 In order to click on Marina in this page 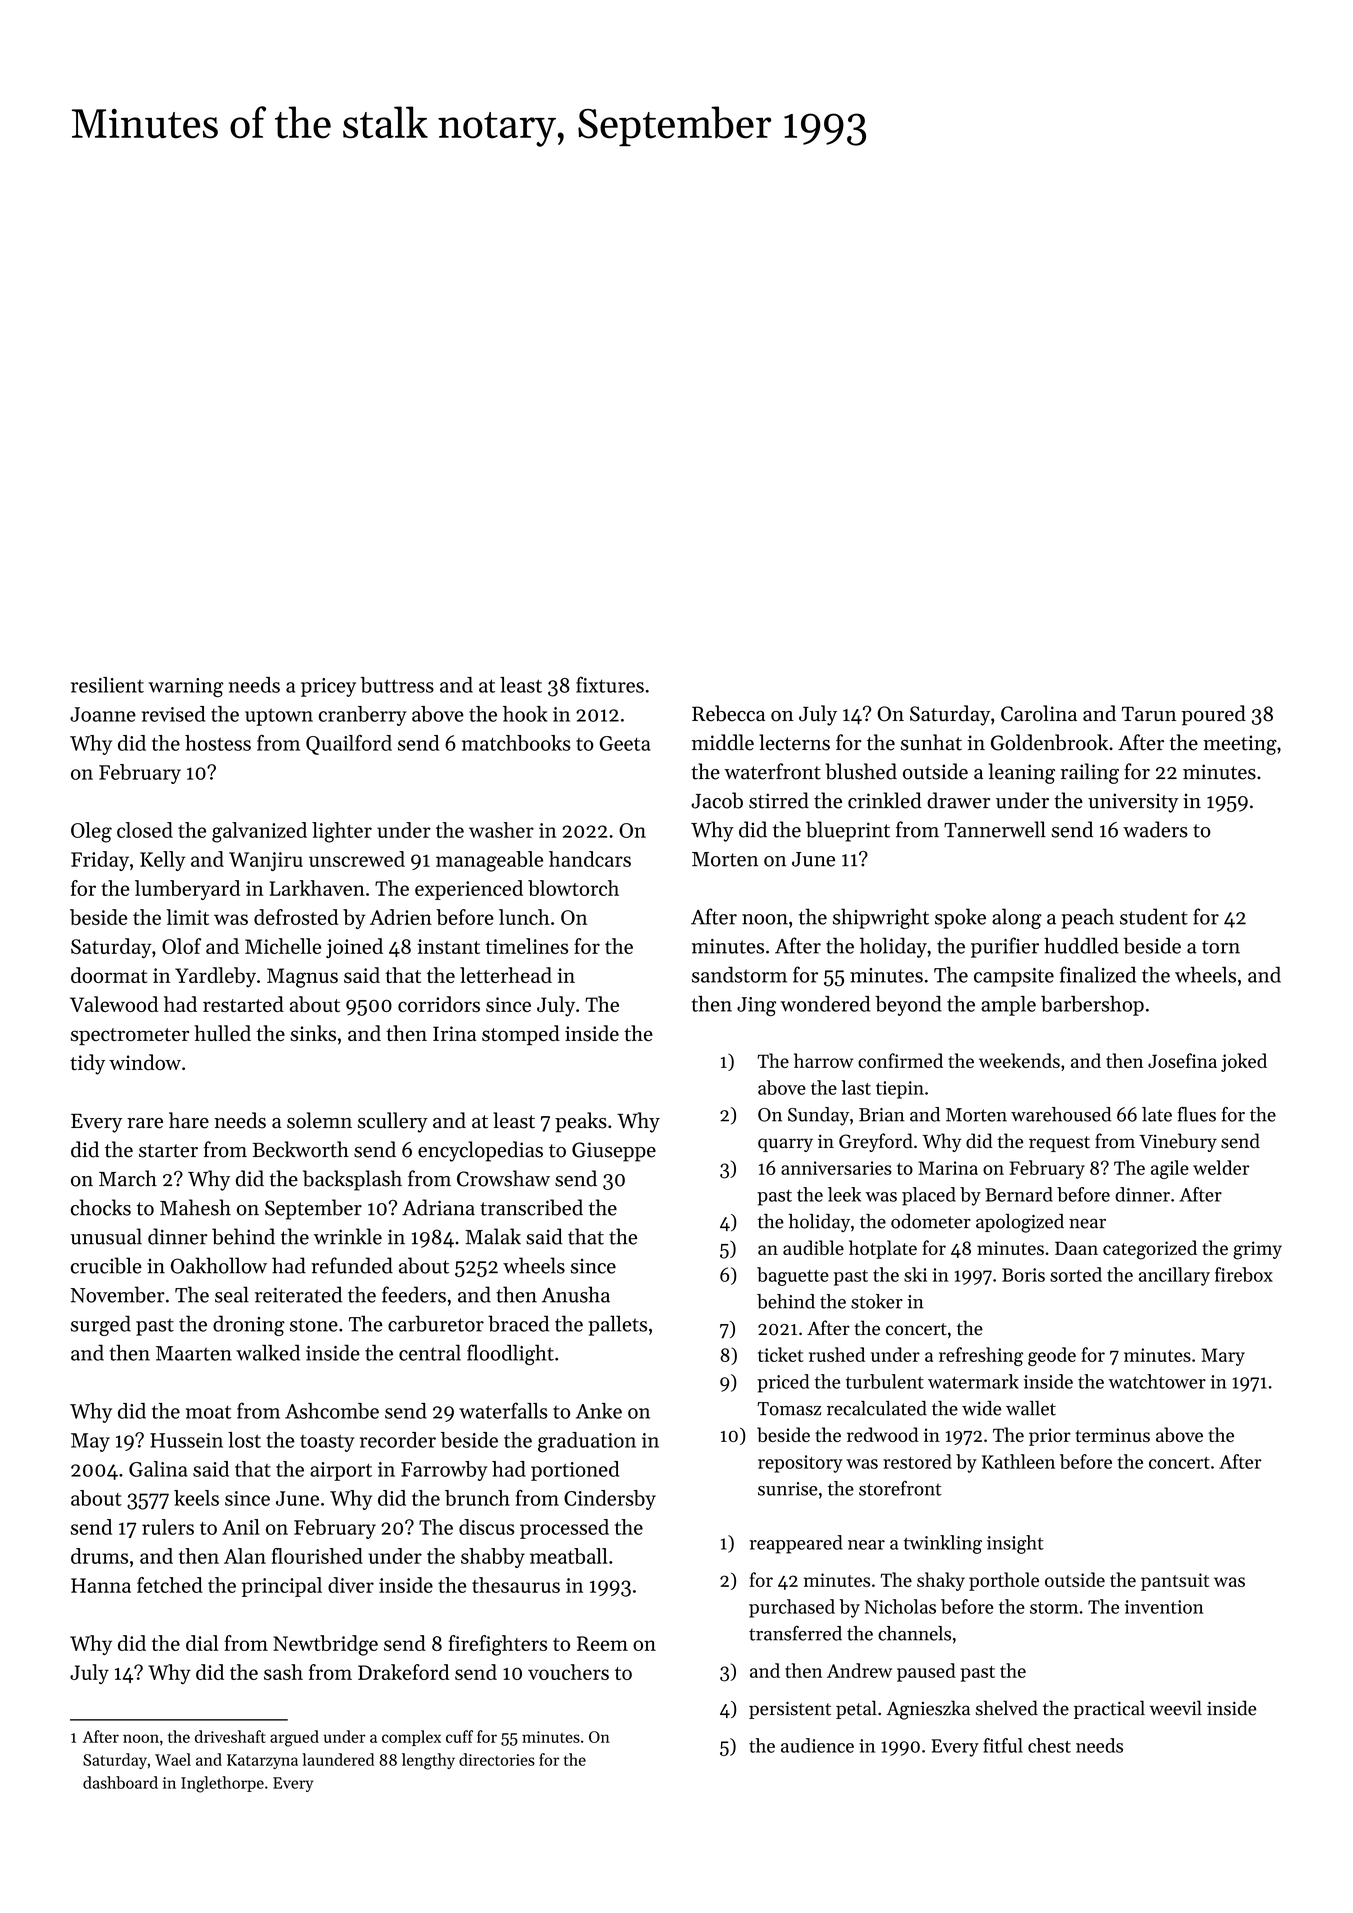, I will do `click(948, 1168)`.
